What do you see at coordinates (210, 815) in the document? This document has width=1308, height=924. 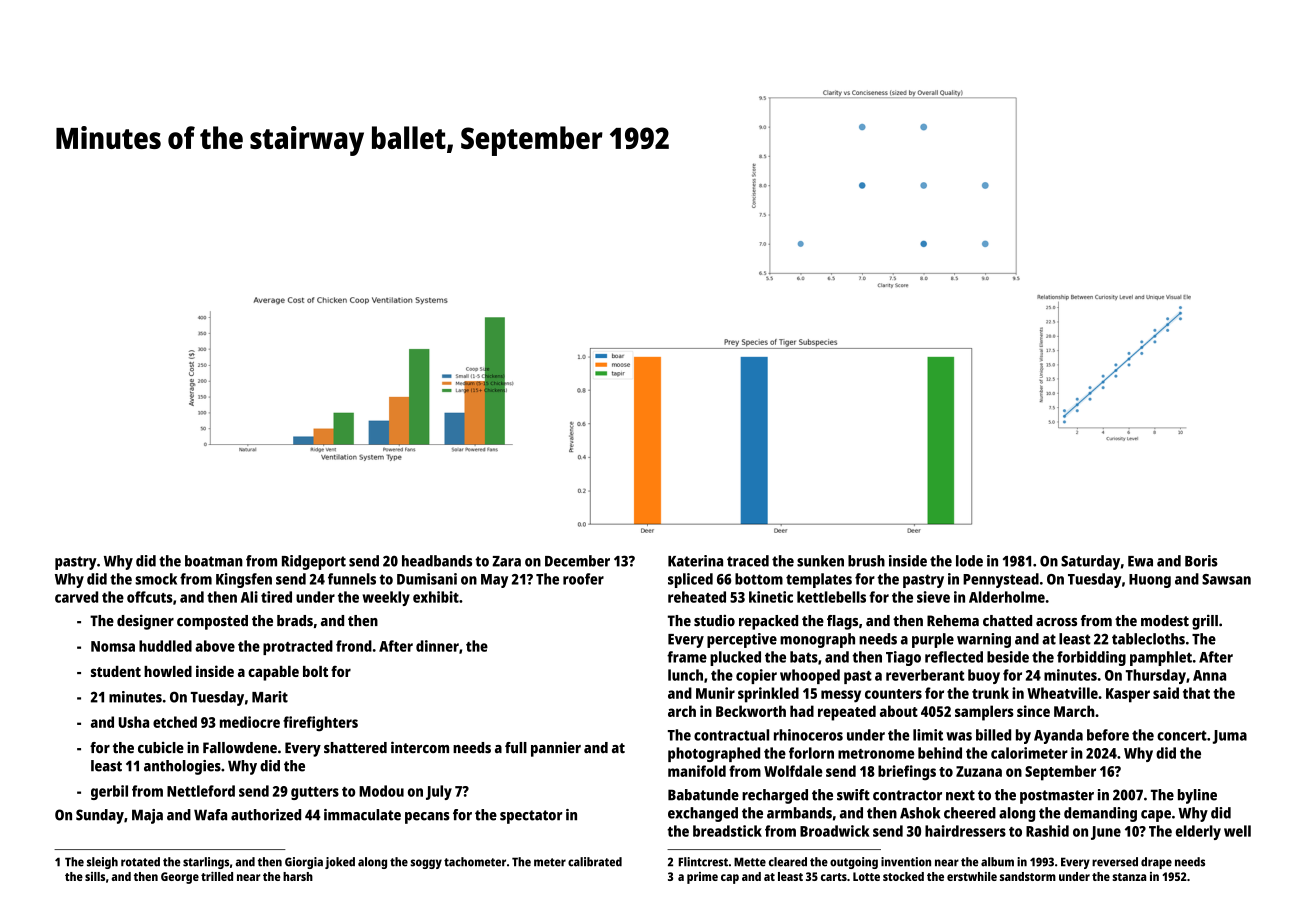 I see `Wafa` at bounding box center [210, 815].
